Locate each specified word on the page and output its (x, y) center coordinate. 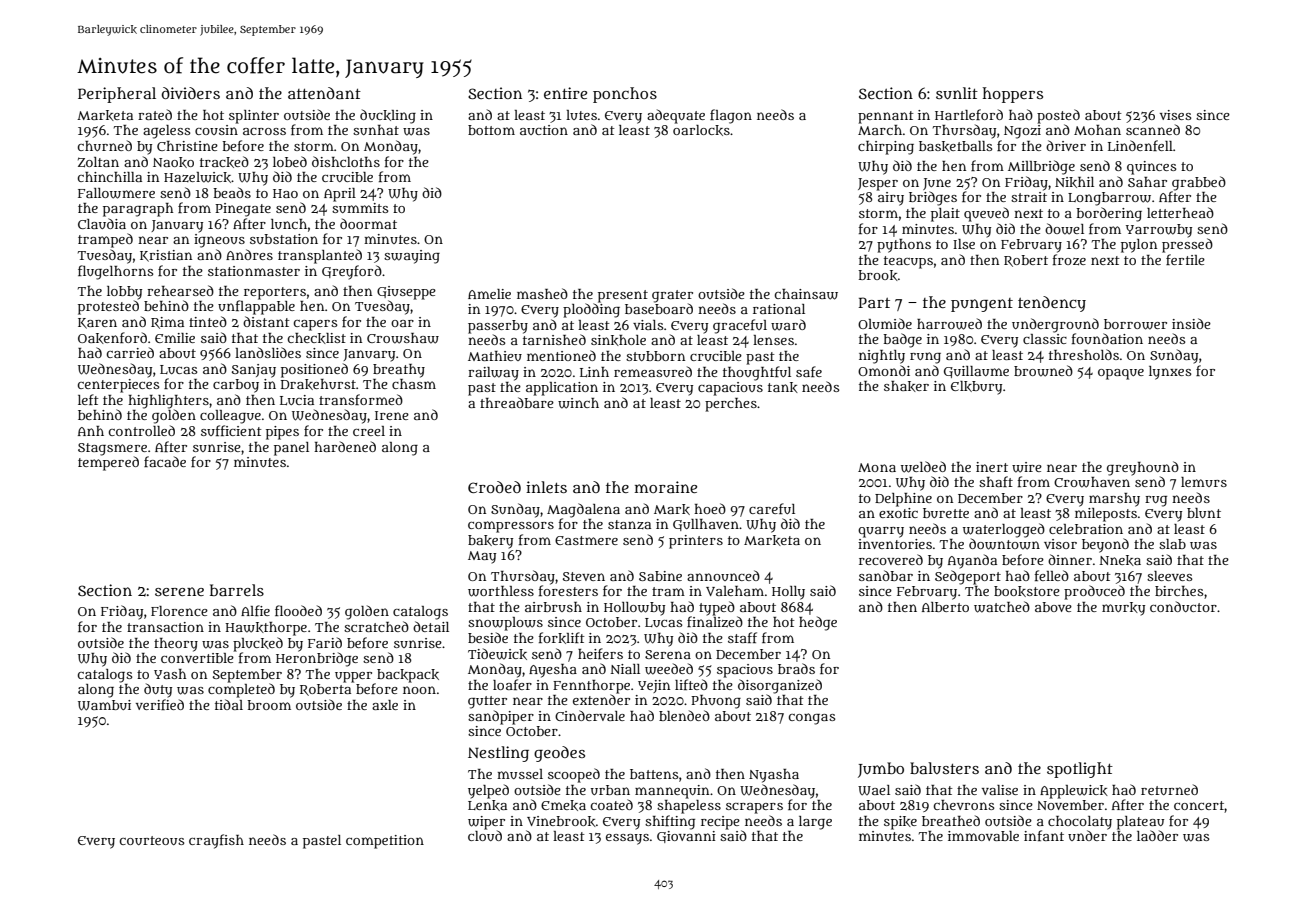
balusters (944, 768)
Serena (668, 654)
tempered (108, 463)
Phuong (716, 702)
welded (923, 467)
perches (731, 405)
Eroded (494, 487)
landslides (268, 352)
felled (1052, 575)
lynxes (1170, 373)
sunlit (957, 93)
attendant (324, 93)
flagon (731, 116)
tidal (229, 704)
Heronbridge (317, 659)
